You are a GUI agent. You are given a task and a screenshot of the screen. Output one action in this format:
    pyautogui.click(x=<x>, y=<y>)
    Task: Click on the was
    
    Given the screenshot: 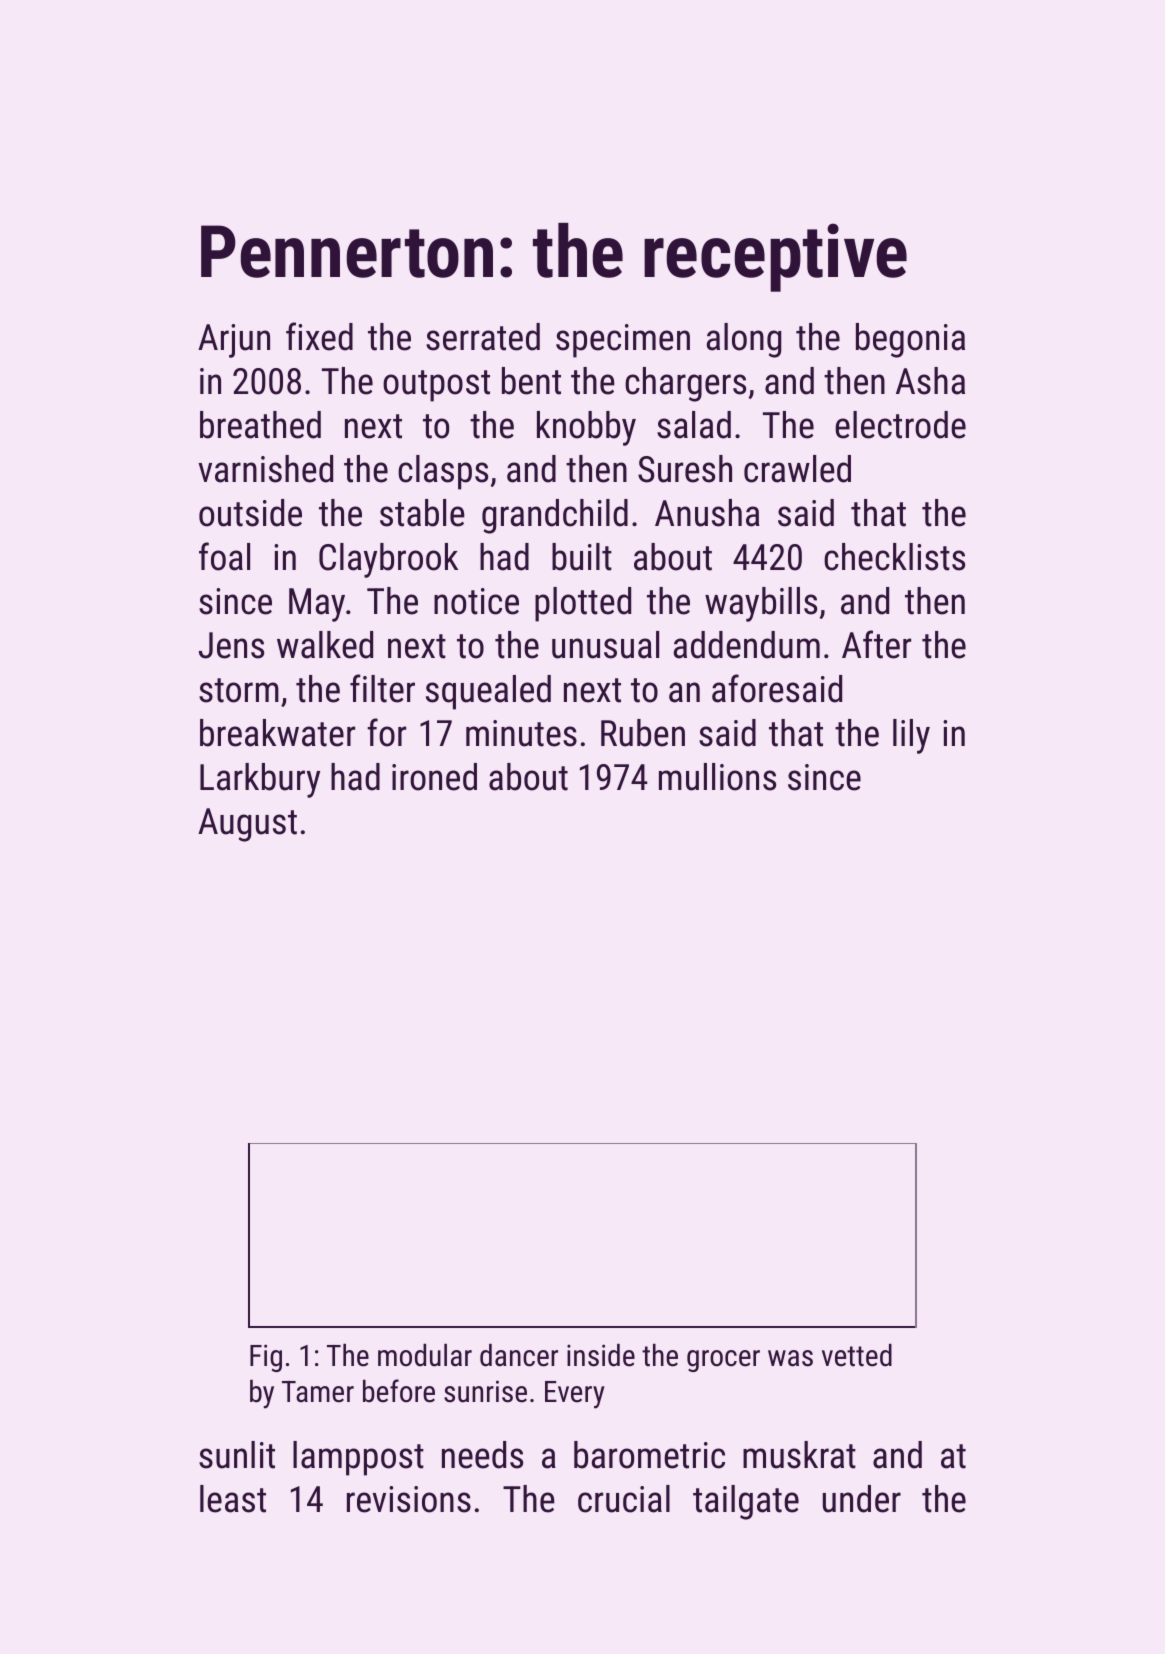 What is the action you would take?
    pyautogui.click(x=790, y=1358)
